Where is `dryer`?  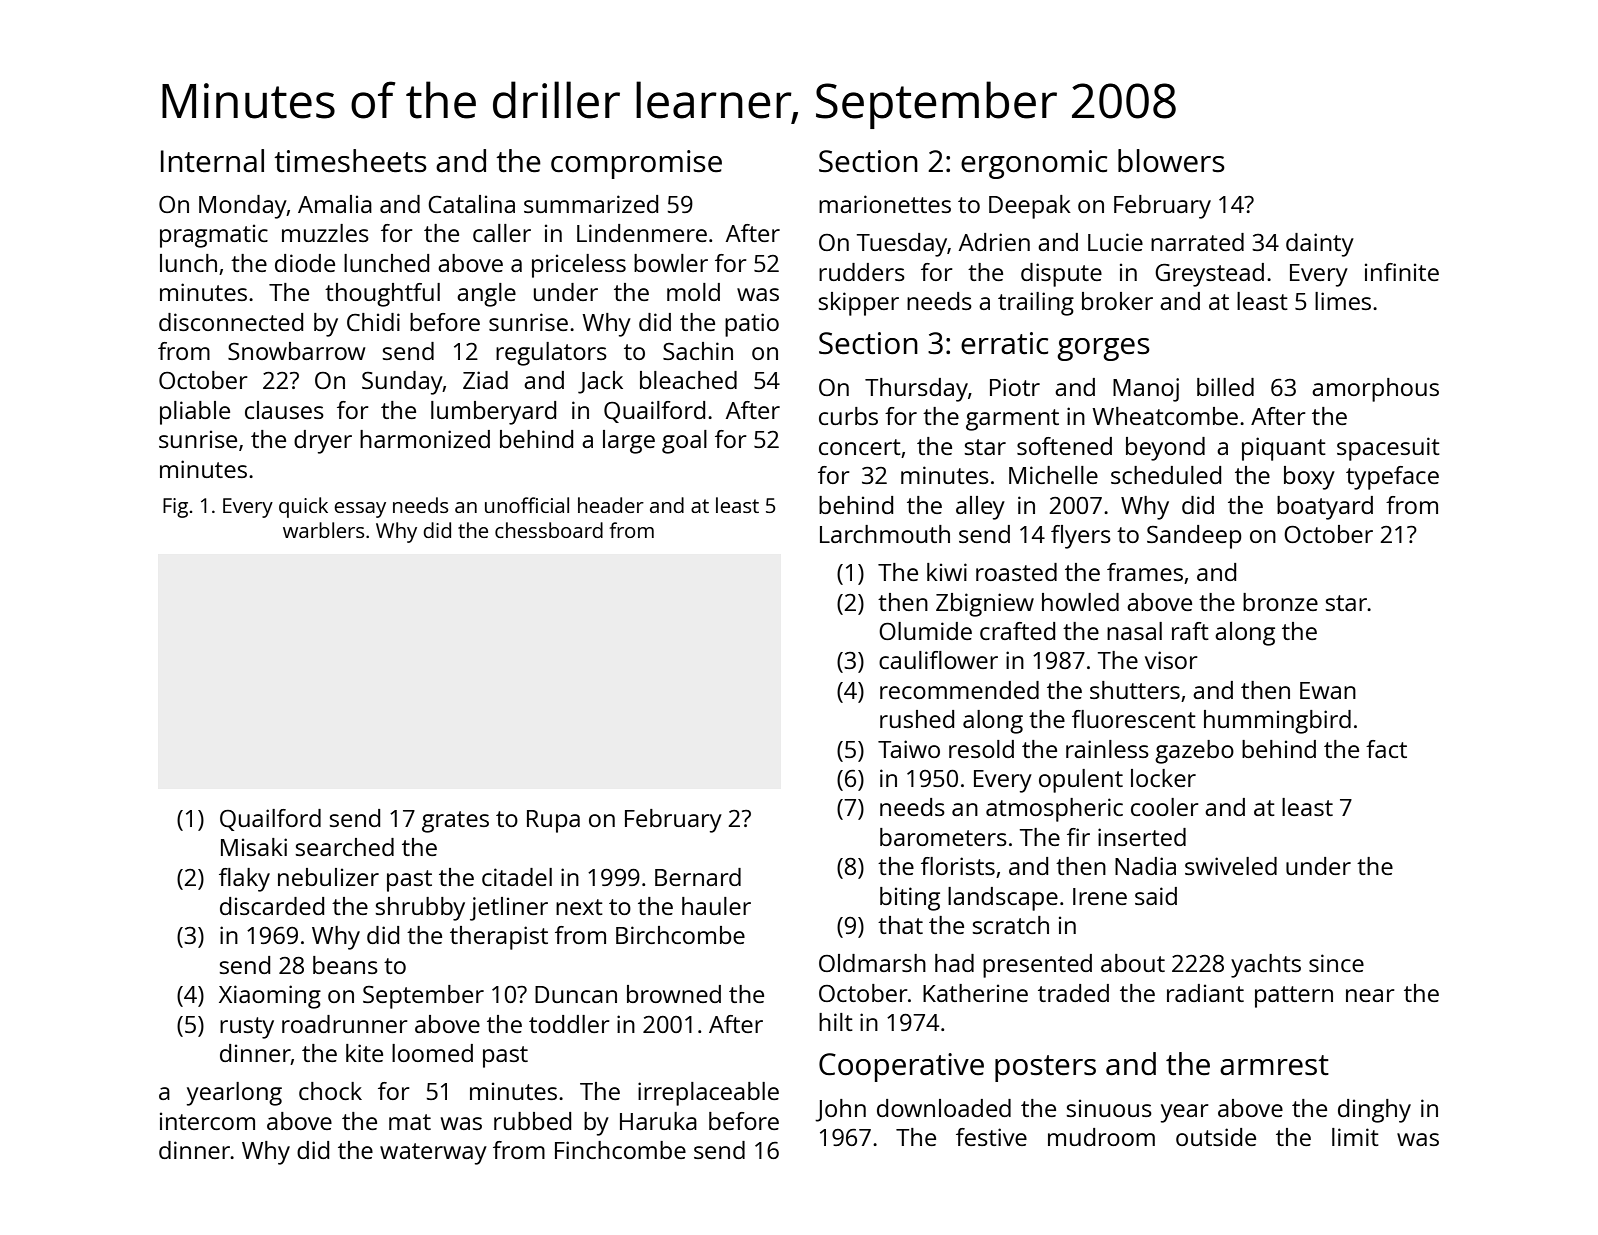
dryer is located at coordinates (323, 442).
